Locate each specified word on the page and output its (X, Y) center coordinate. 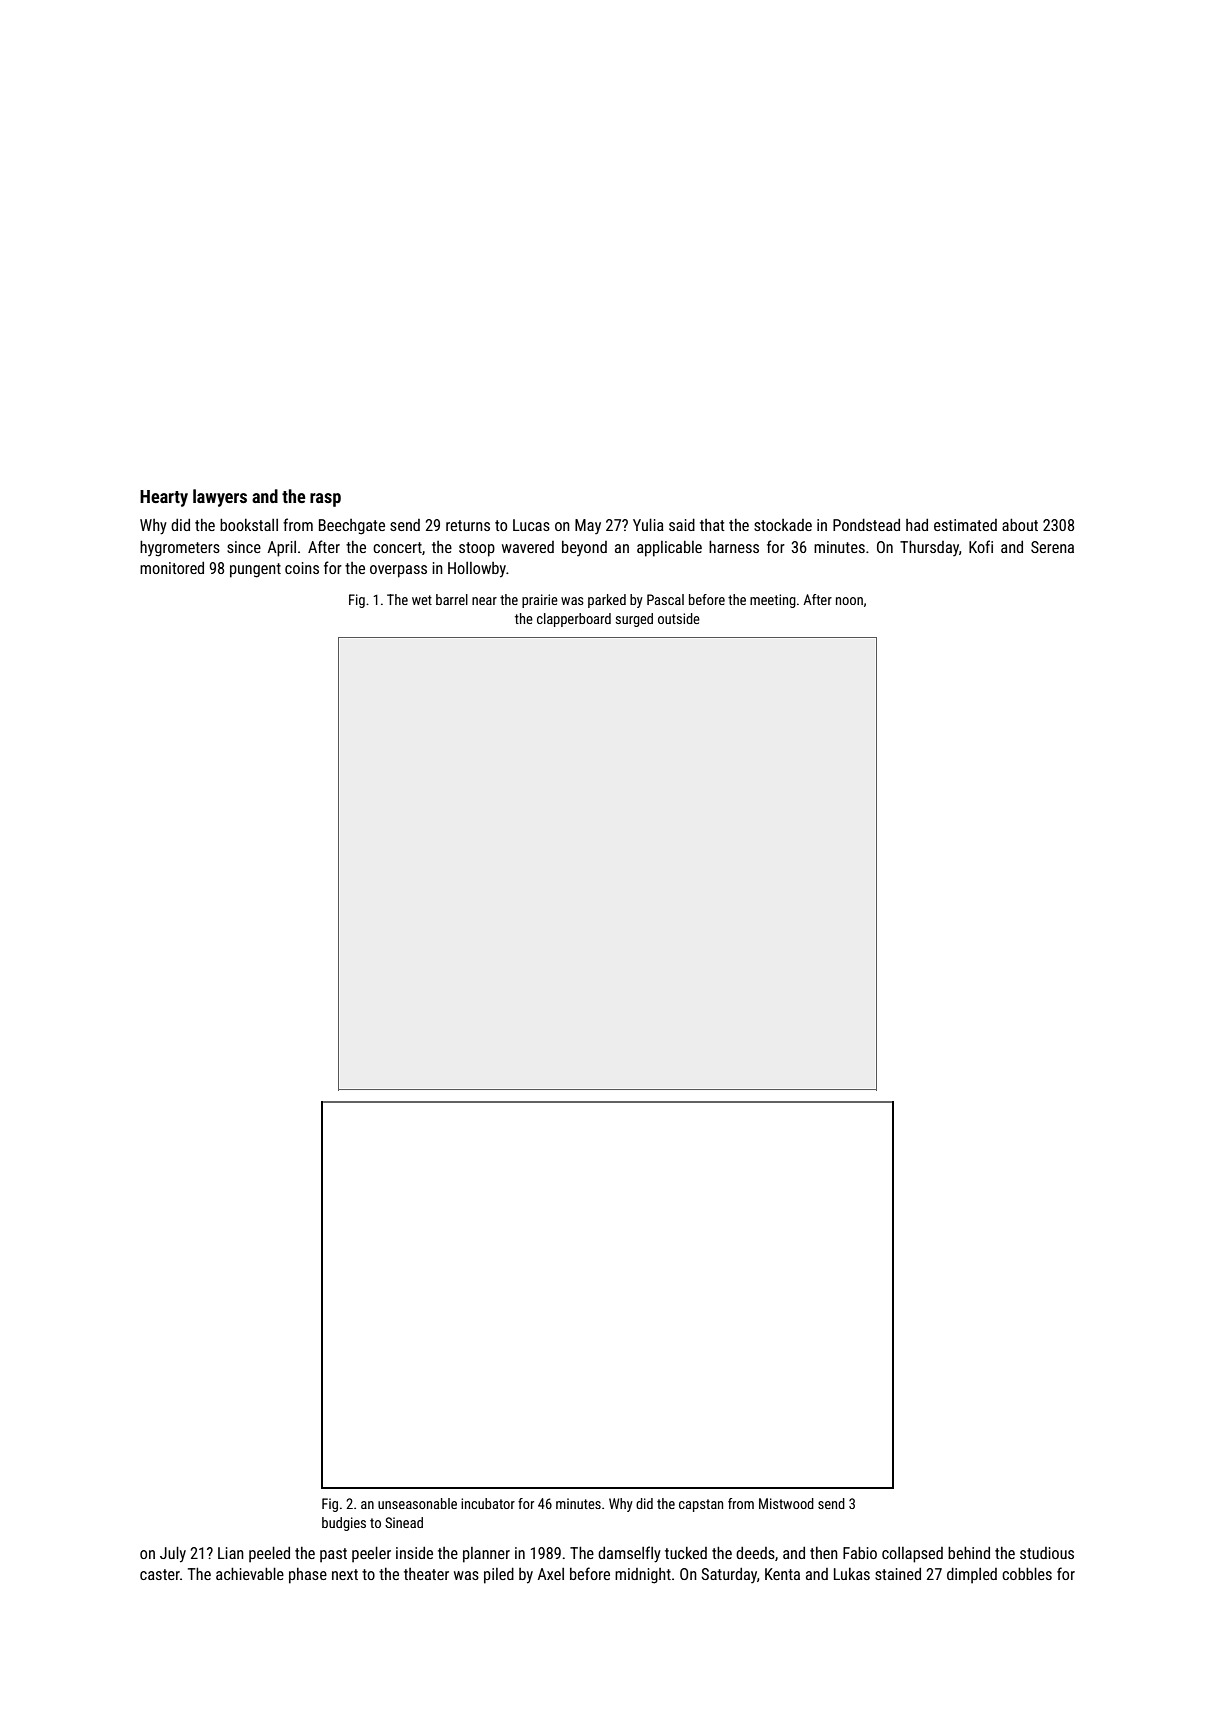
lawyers (220, 498)
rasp (325, 500)
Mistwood (786, 1503)
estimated (965, 525)
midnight (643, 1576)
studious (1047, 1553)
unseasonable (417, 1503)
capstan (701, 1505)
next (345, 1574)
